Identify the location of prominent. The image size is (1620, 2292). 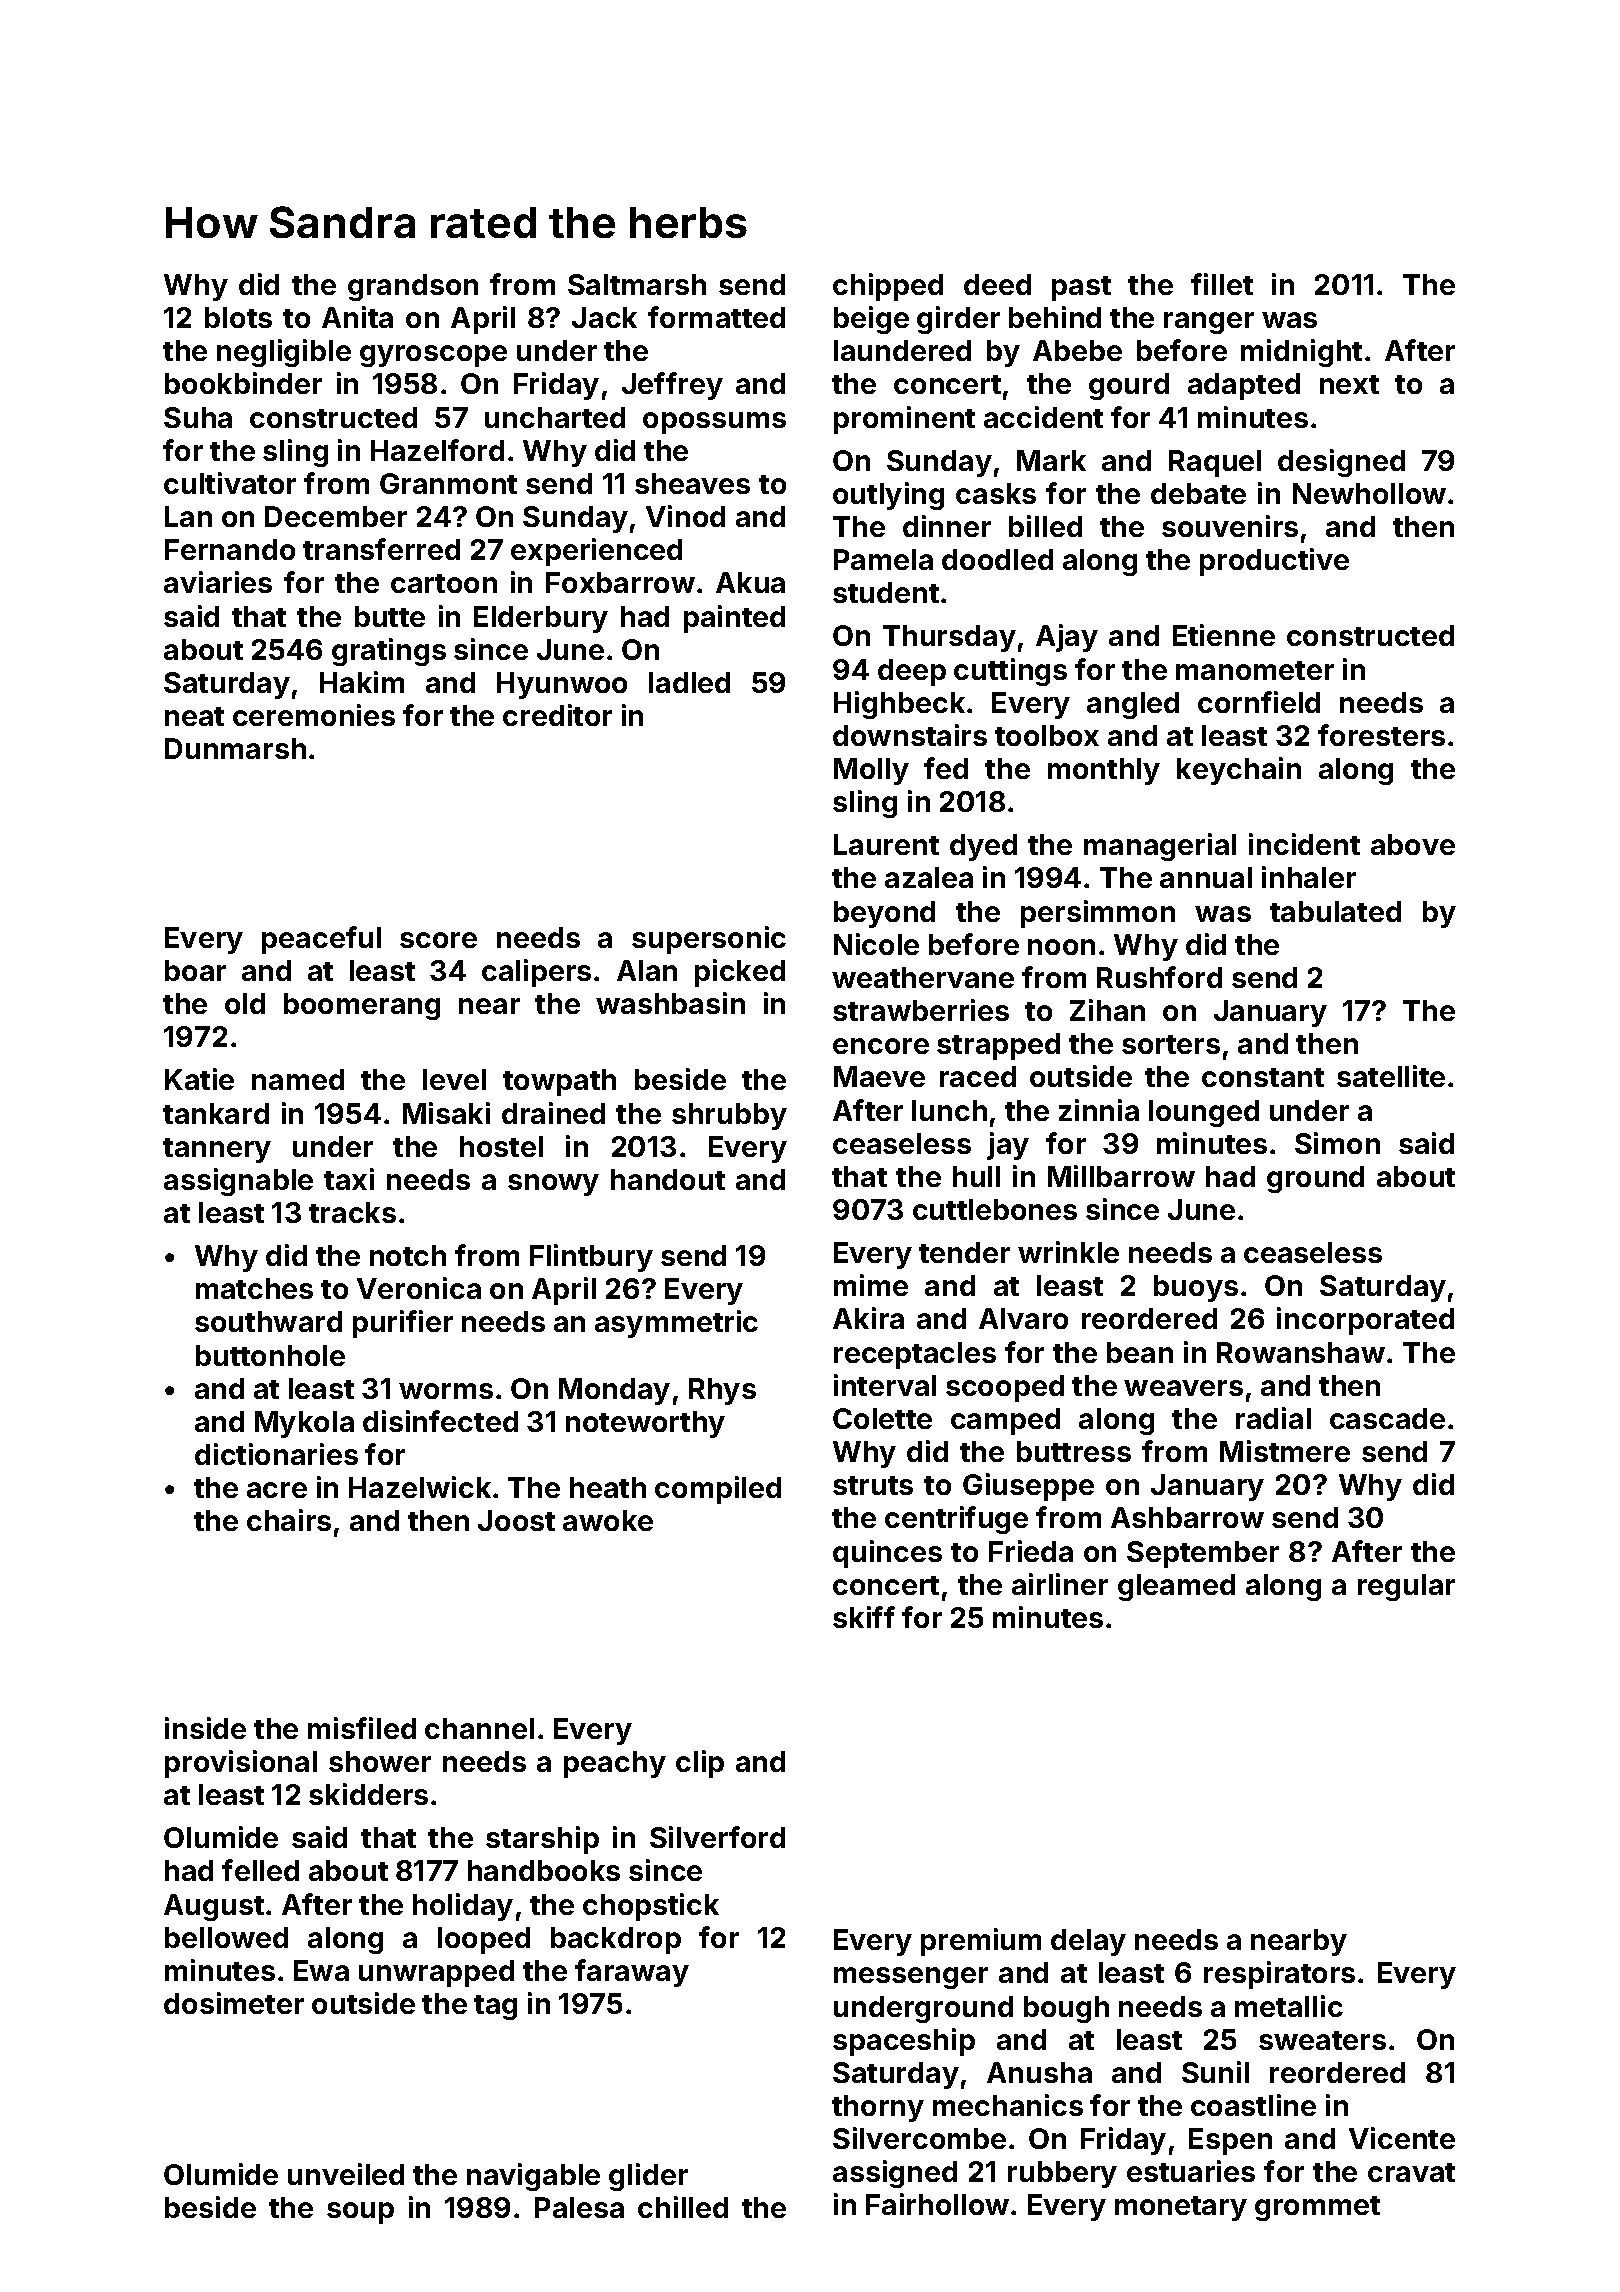
(904, 420).
